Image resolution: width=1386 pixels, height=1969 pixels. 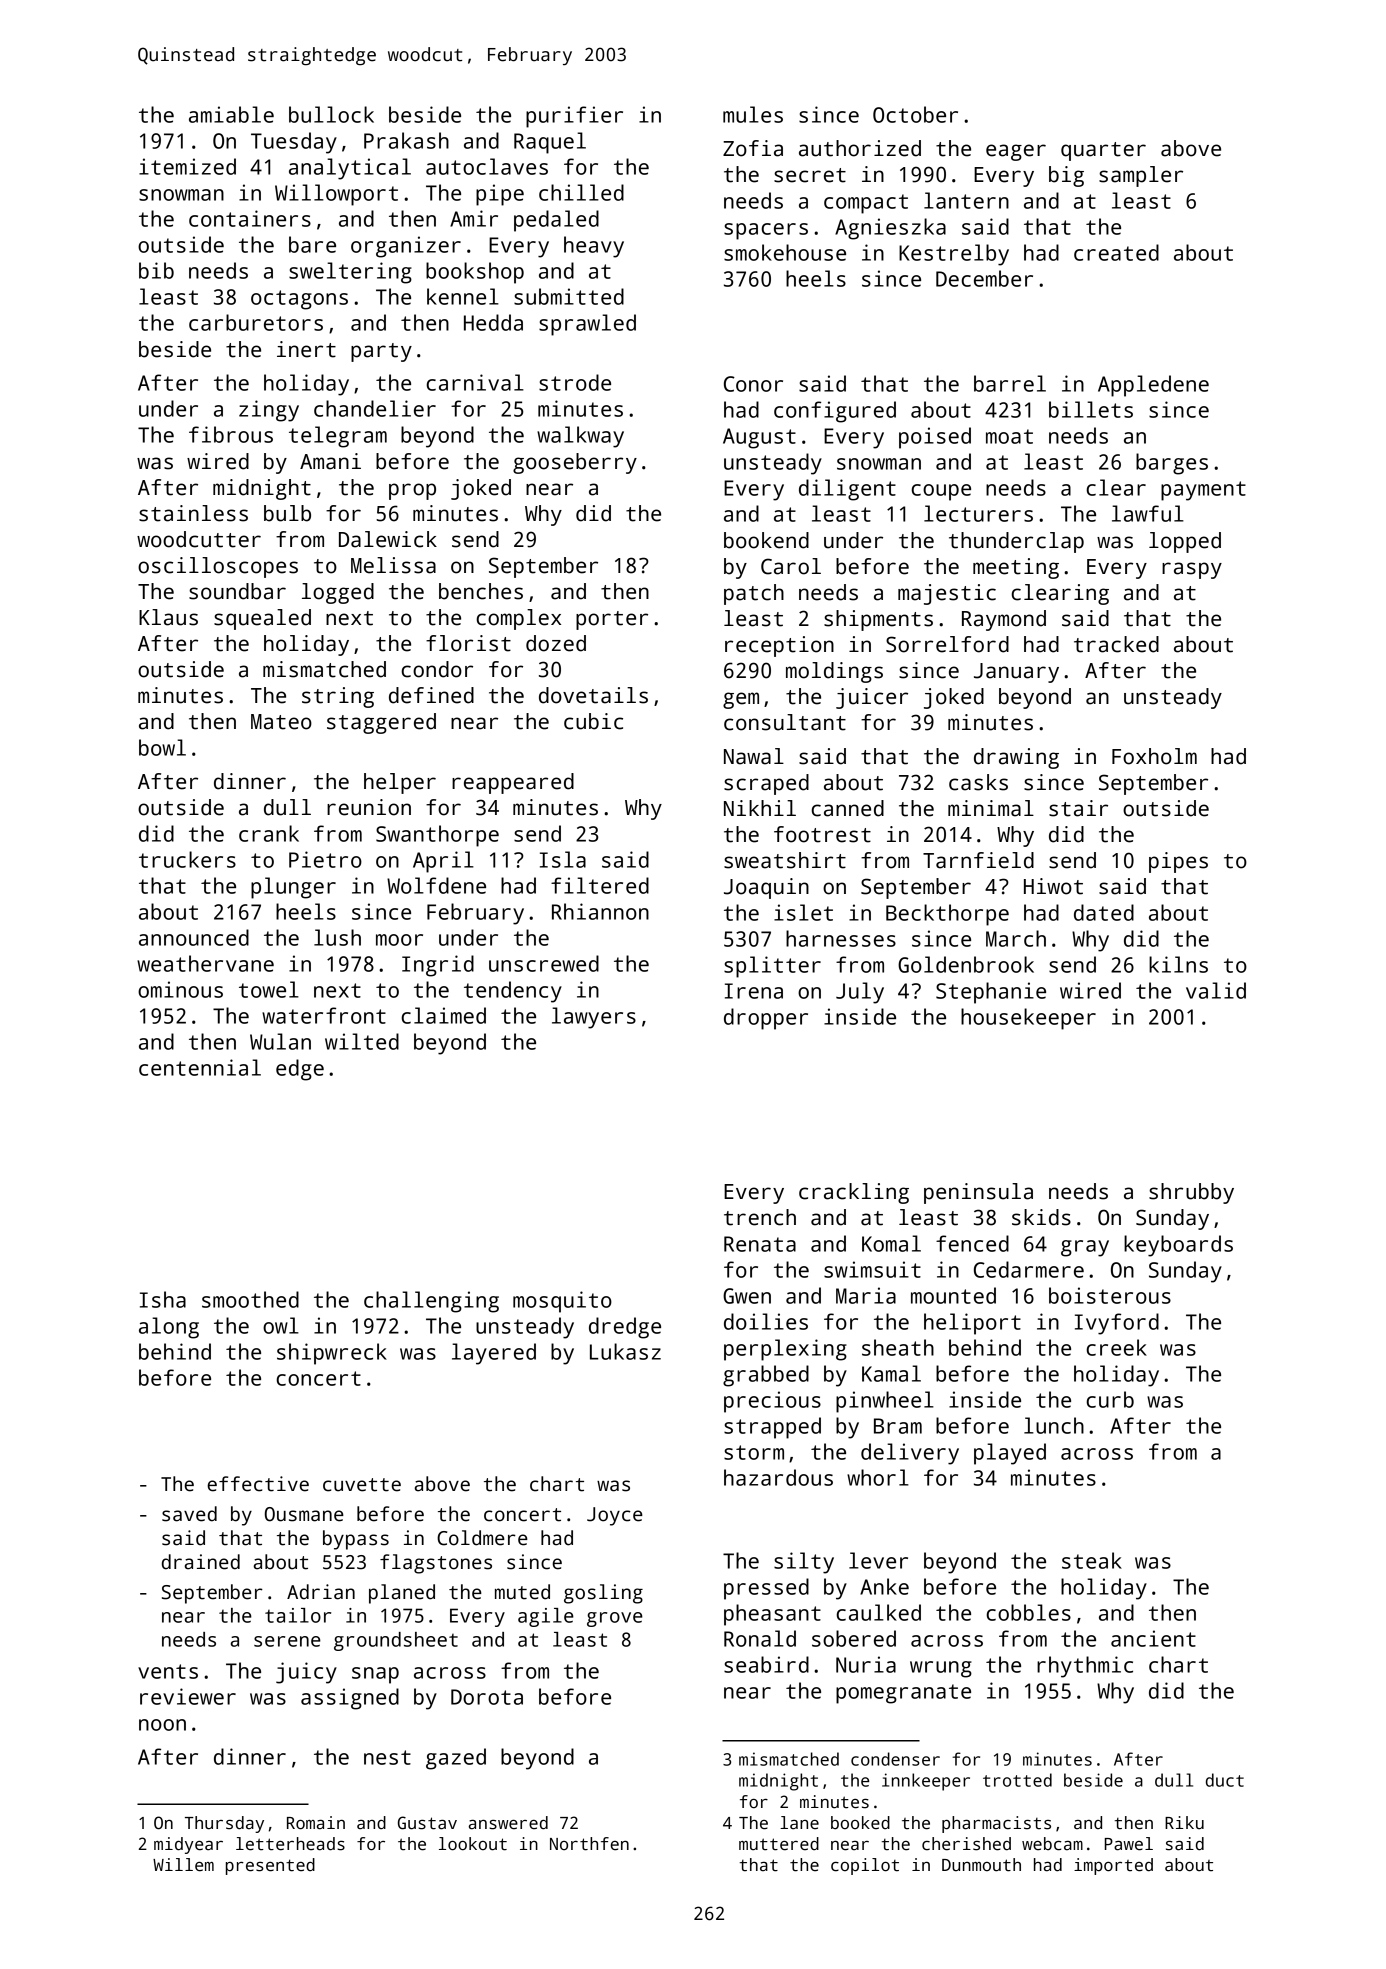 What do you see at coordinates (1113, 1866) in the document?
I see `imported` at bounding box center [1113, 1866].
